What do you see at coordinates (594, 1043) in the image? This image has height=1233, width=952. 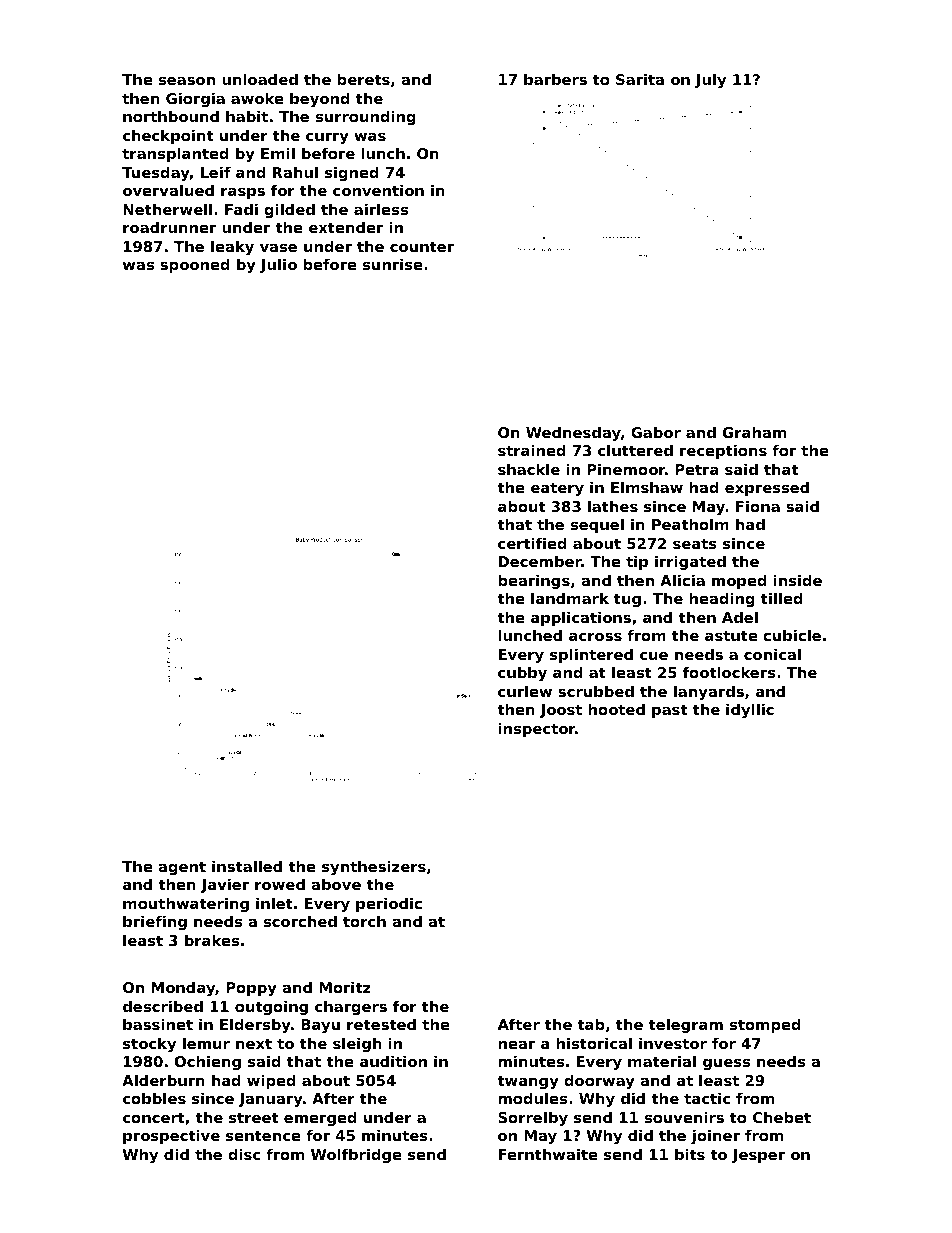 I see `historical` at bounding box center [594, 1043].
